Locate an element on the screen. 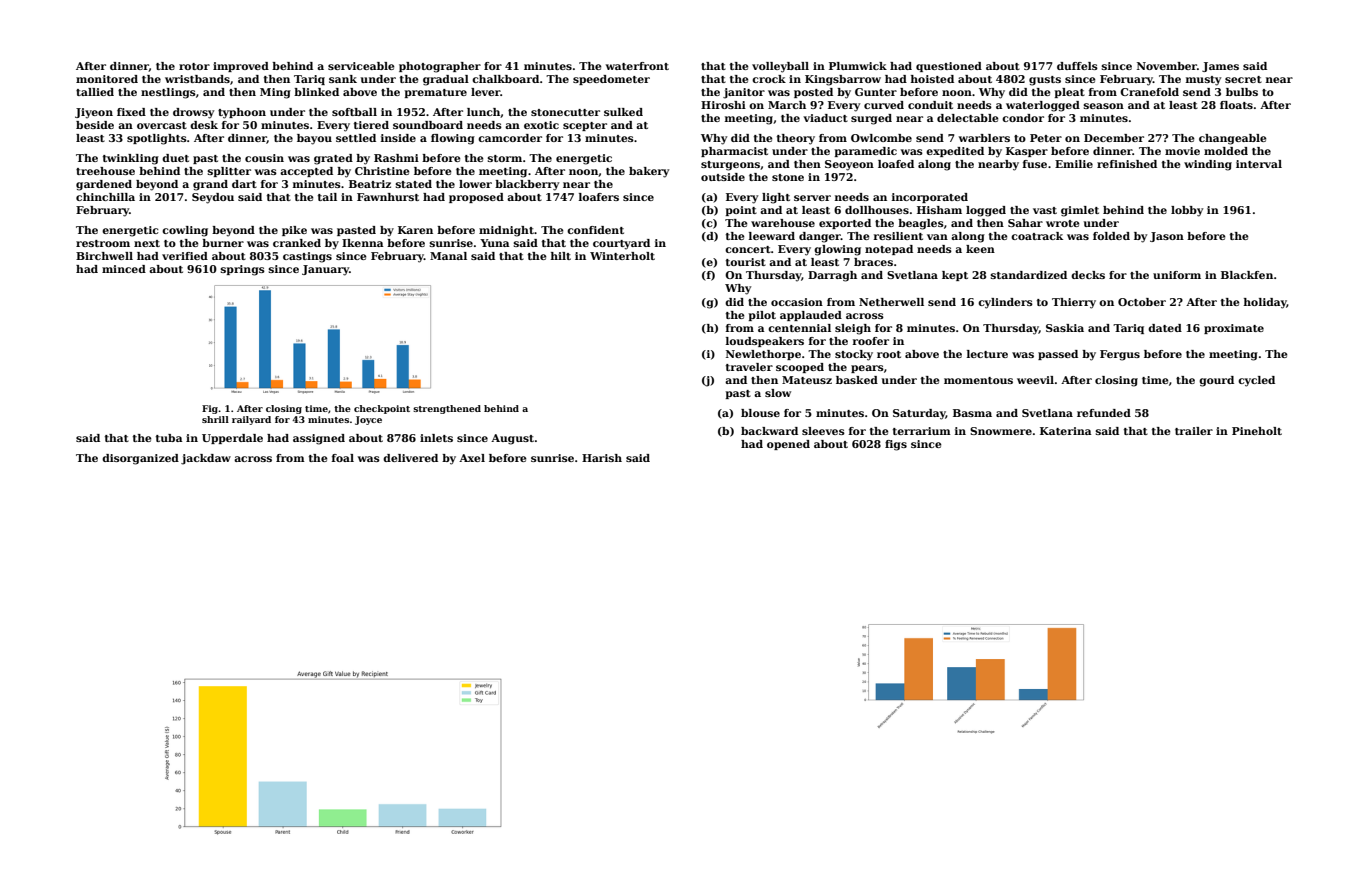 This screenshot has width=1372, height=887. warehouse is located at coordinates (783, 223).
